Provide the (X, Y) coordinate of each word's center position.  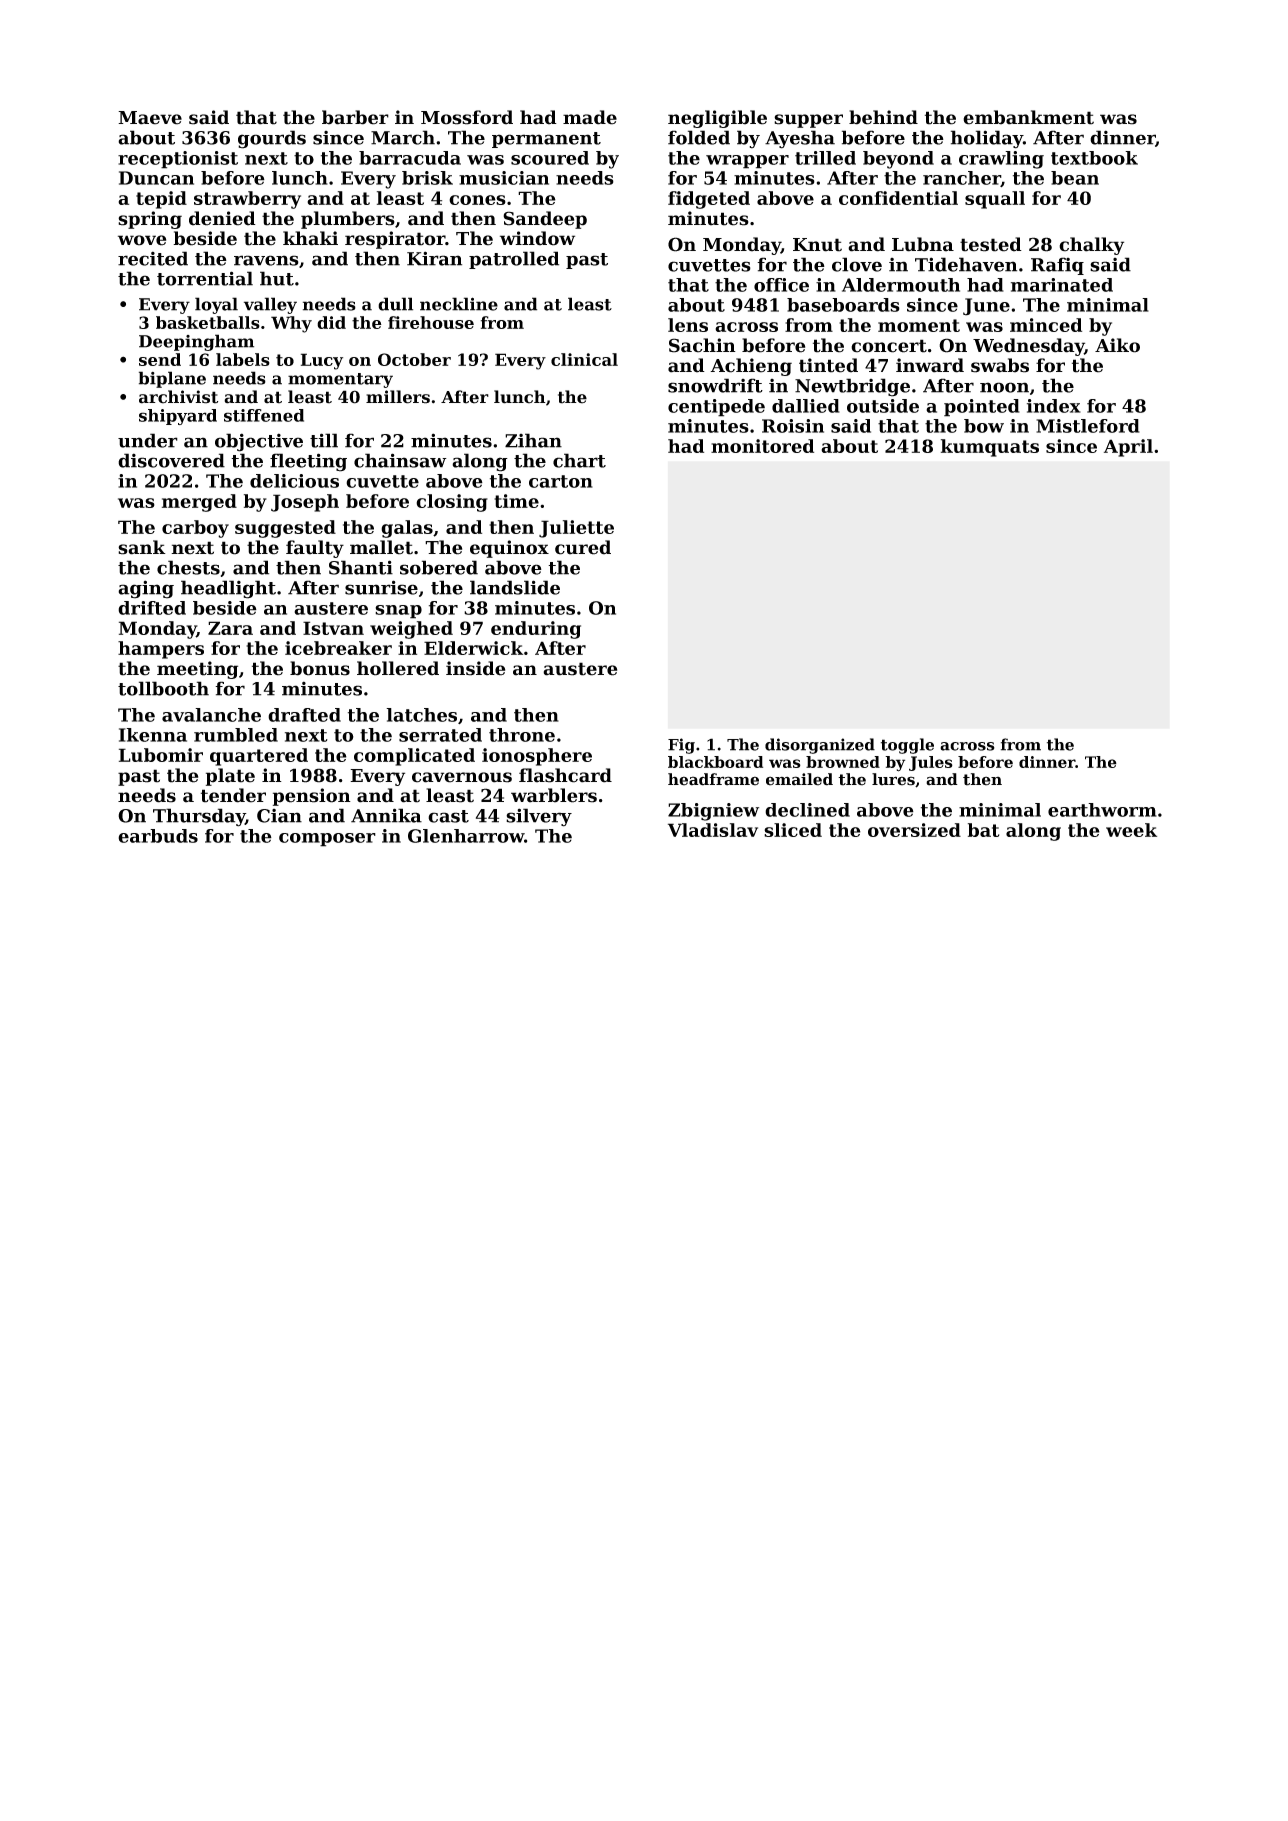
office (781, 285)
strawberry (247, 200)
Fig (681, 746)
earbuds (158, 836)
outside (883, 406)
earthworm (1102, 810)
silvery (539, 817)
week (1131, 830)
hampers (161, 650)
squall (995, 200)
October (414, 359)
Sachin (702, 345)
